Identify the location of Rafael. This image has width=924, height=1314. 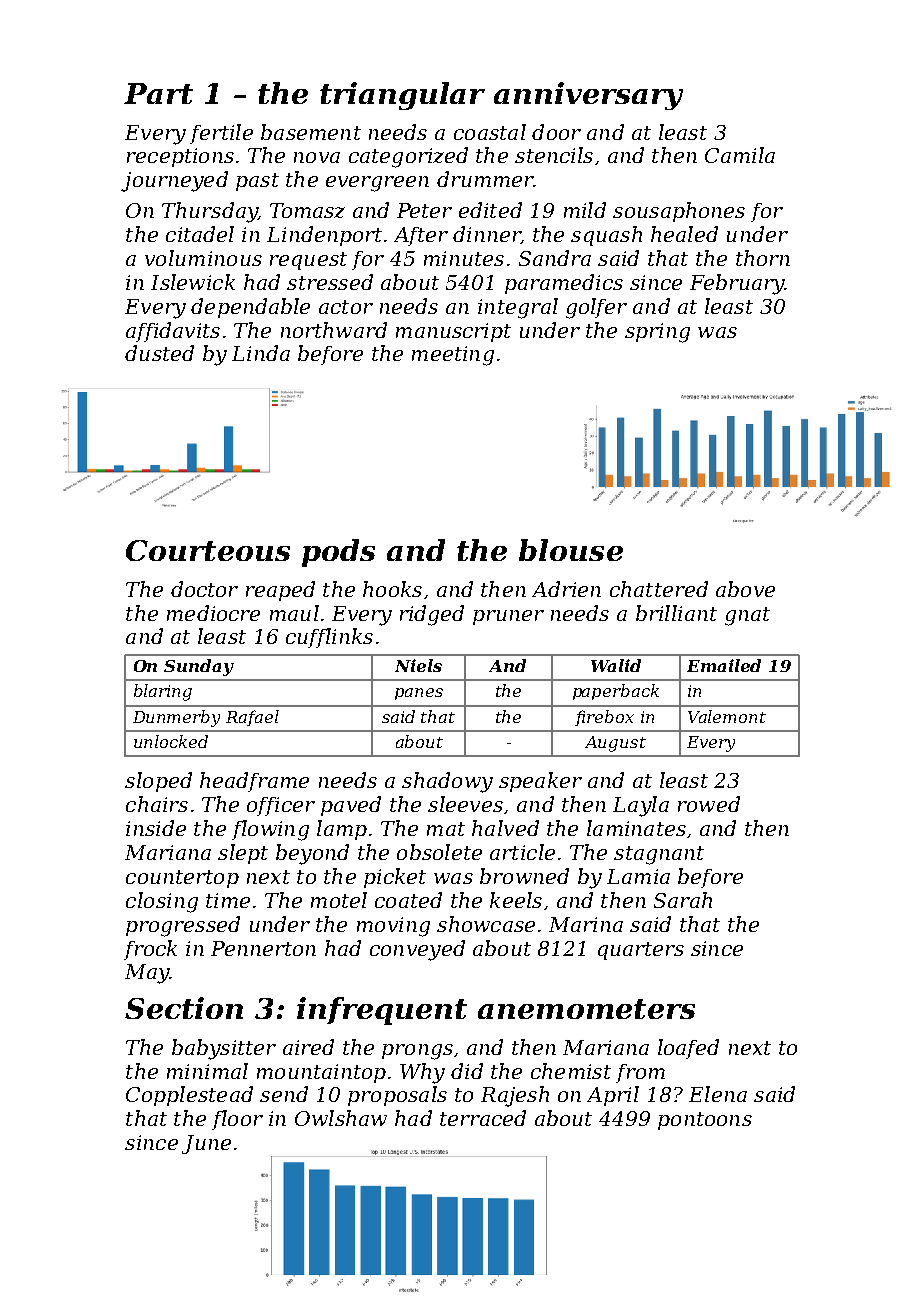
(252, 718).
